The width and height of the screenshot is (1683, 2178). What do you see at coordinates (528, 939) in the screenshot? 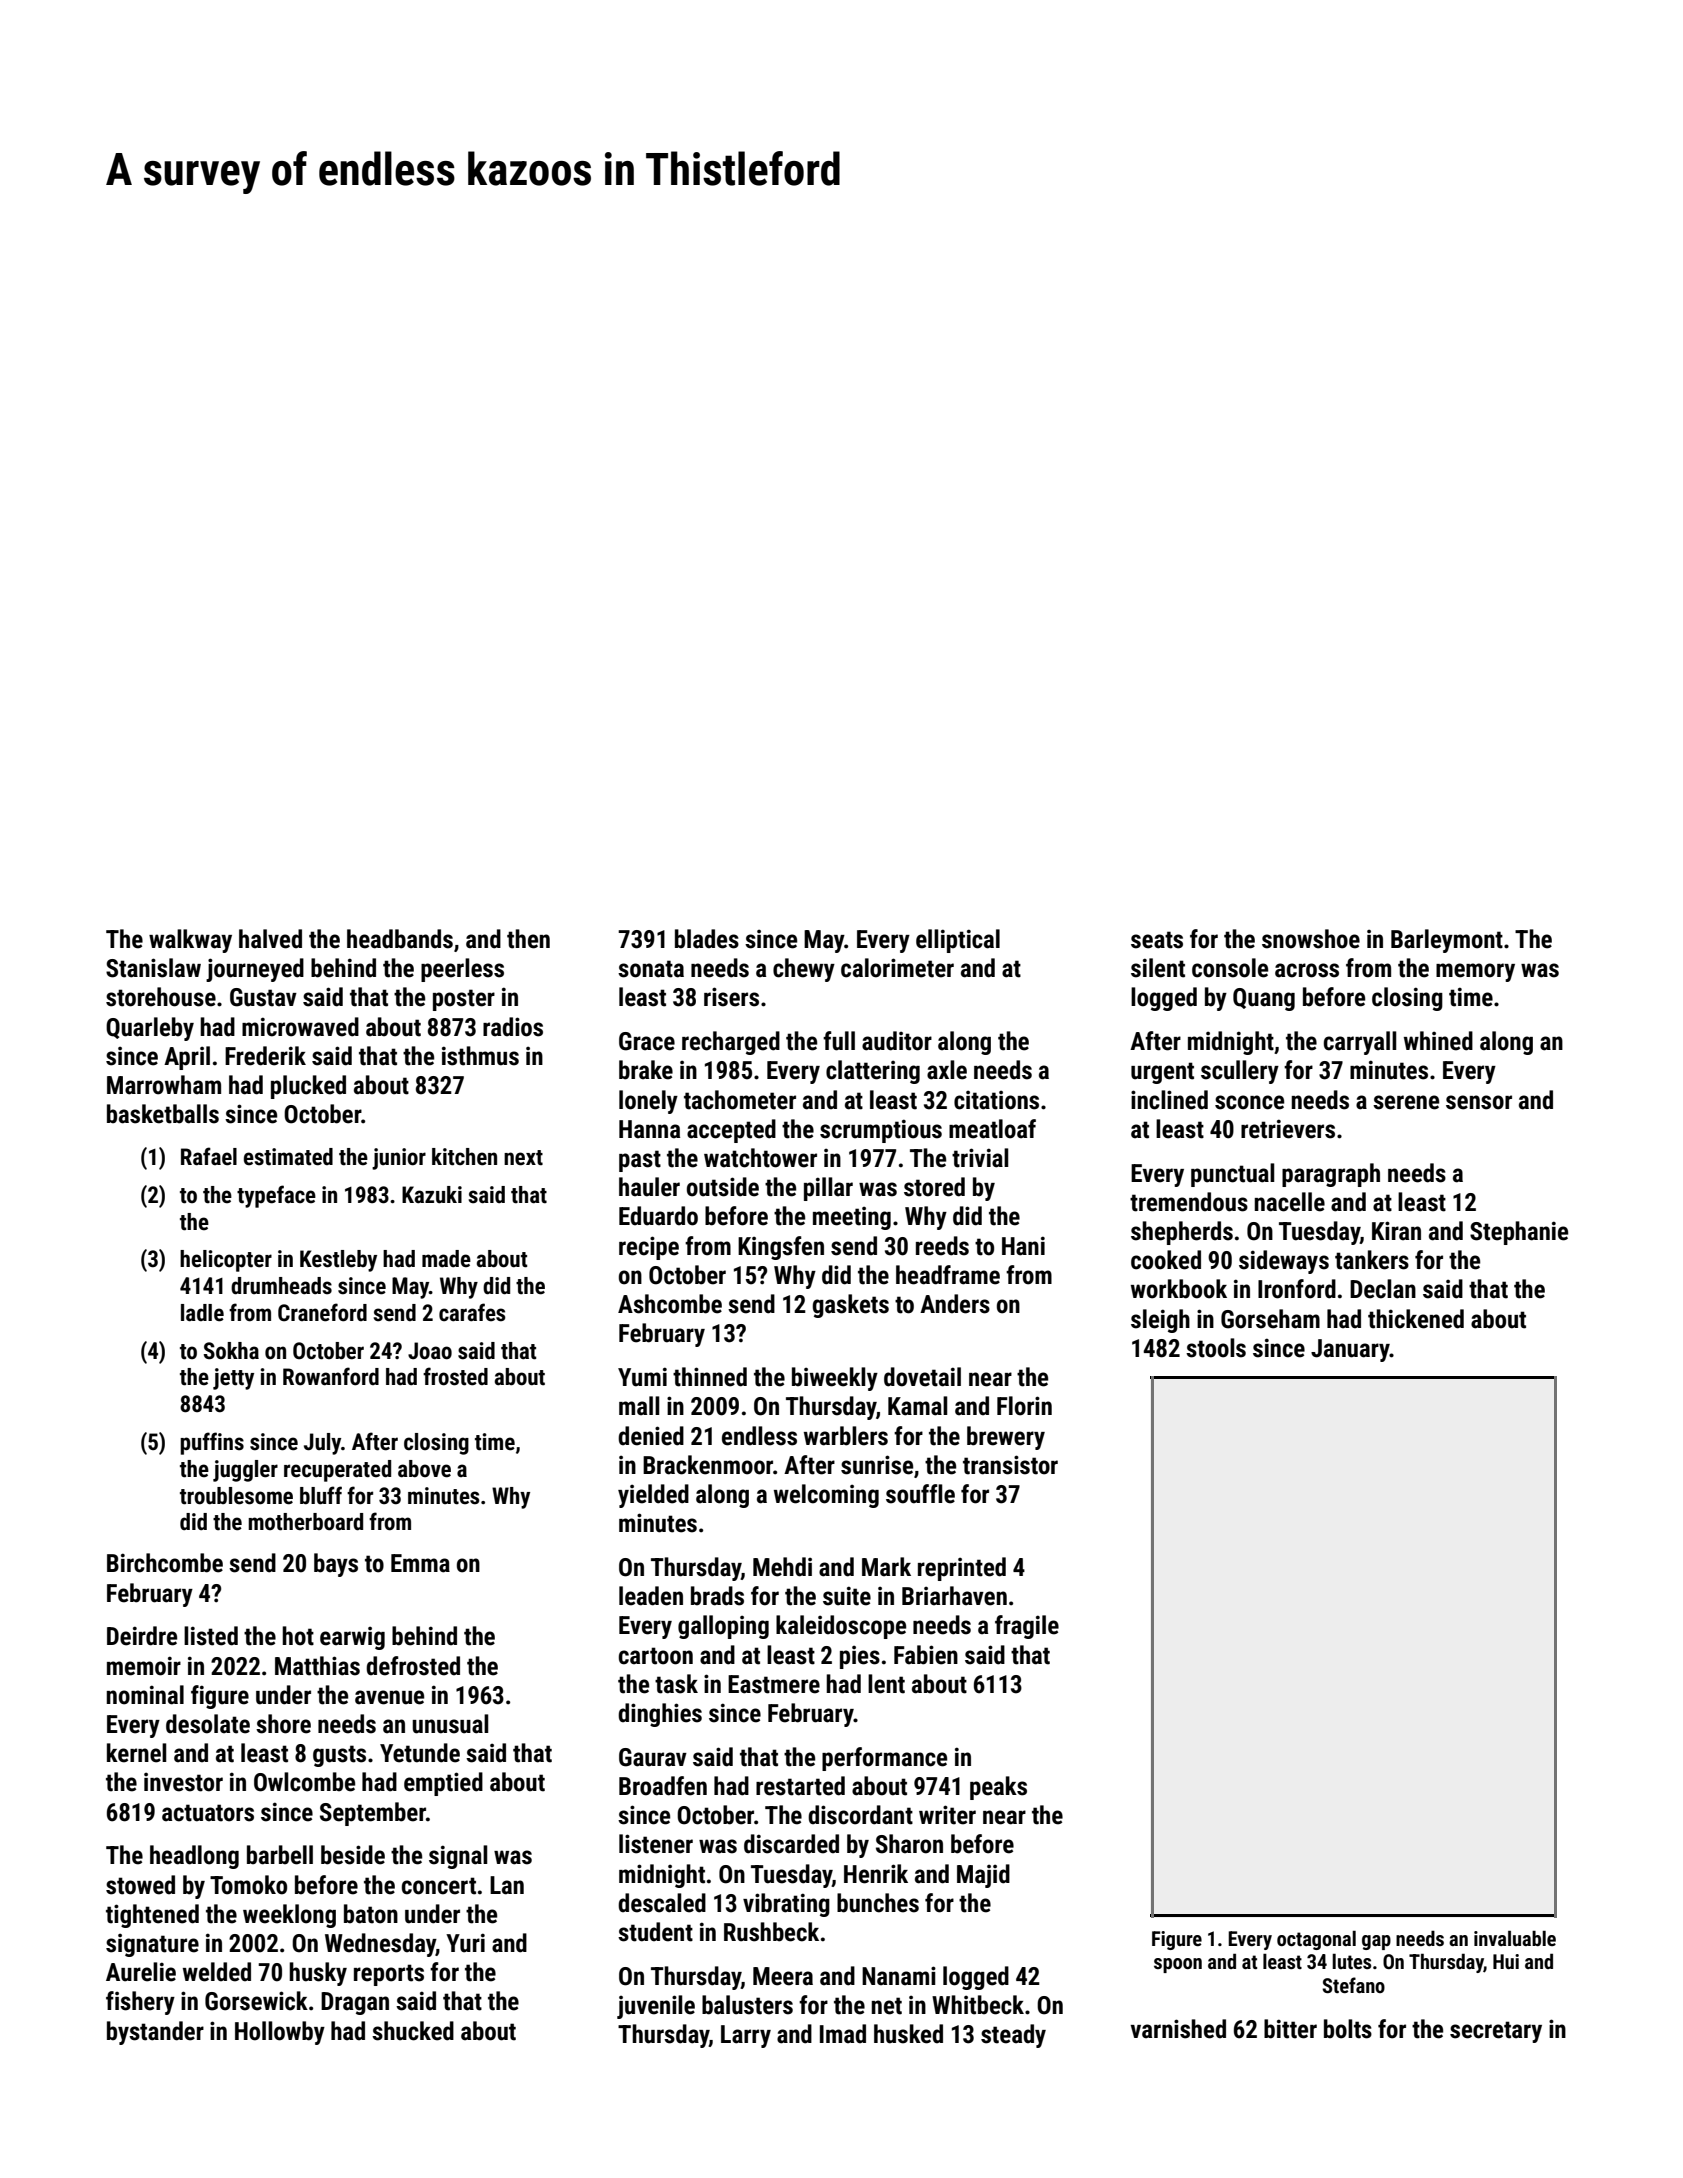
I see `then` at bounding box center [528, 939].
